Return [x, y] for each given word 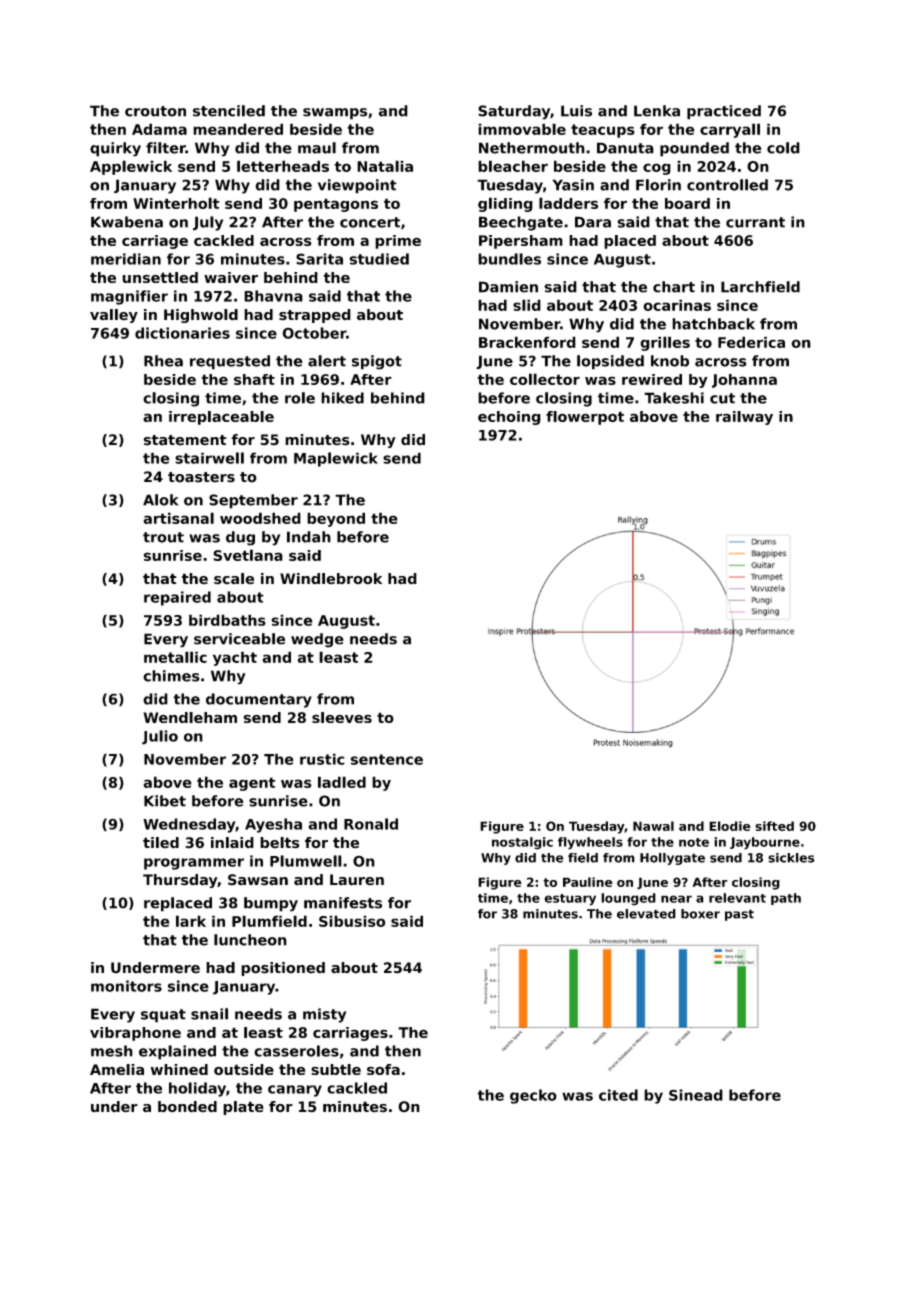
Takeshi [674, 398]
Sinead [696, 1095]
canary [295, 1091]
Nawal [653, 826]
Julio [160, 737]
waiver [231, 277]
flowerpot [585, 418]
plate [243, 1108]
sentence [387, 759]
